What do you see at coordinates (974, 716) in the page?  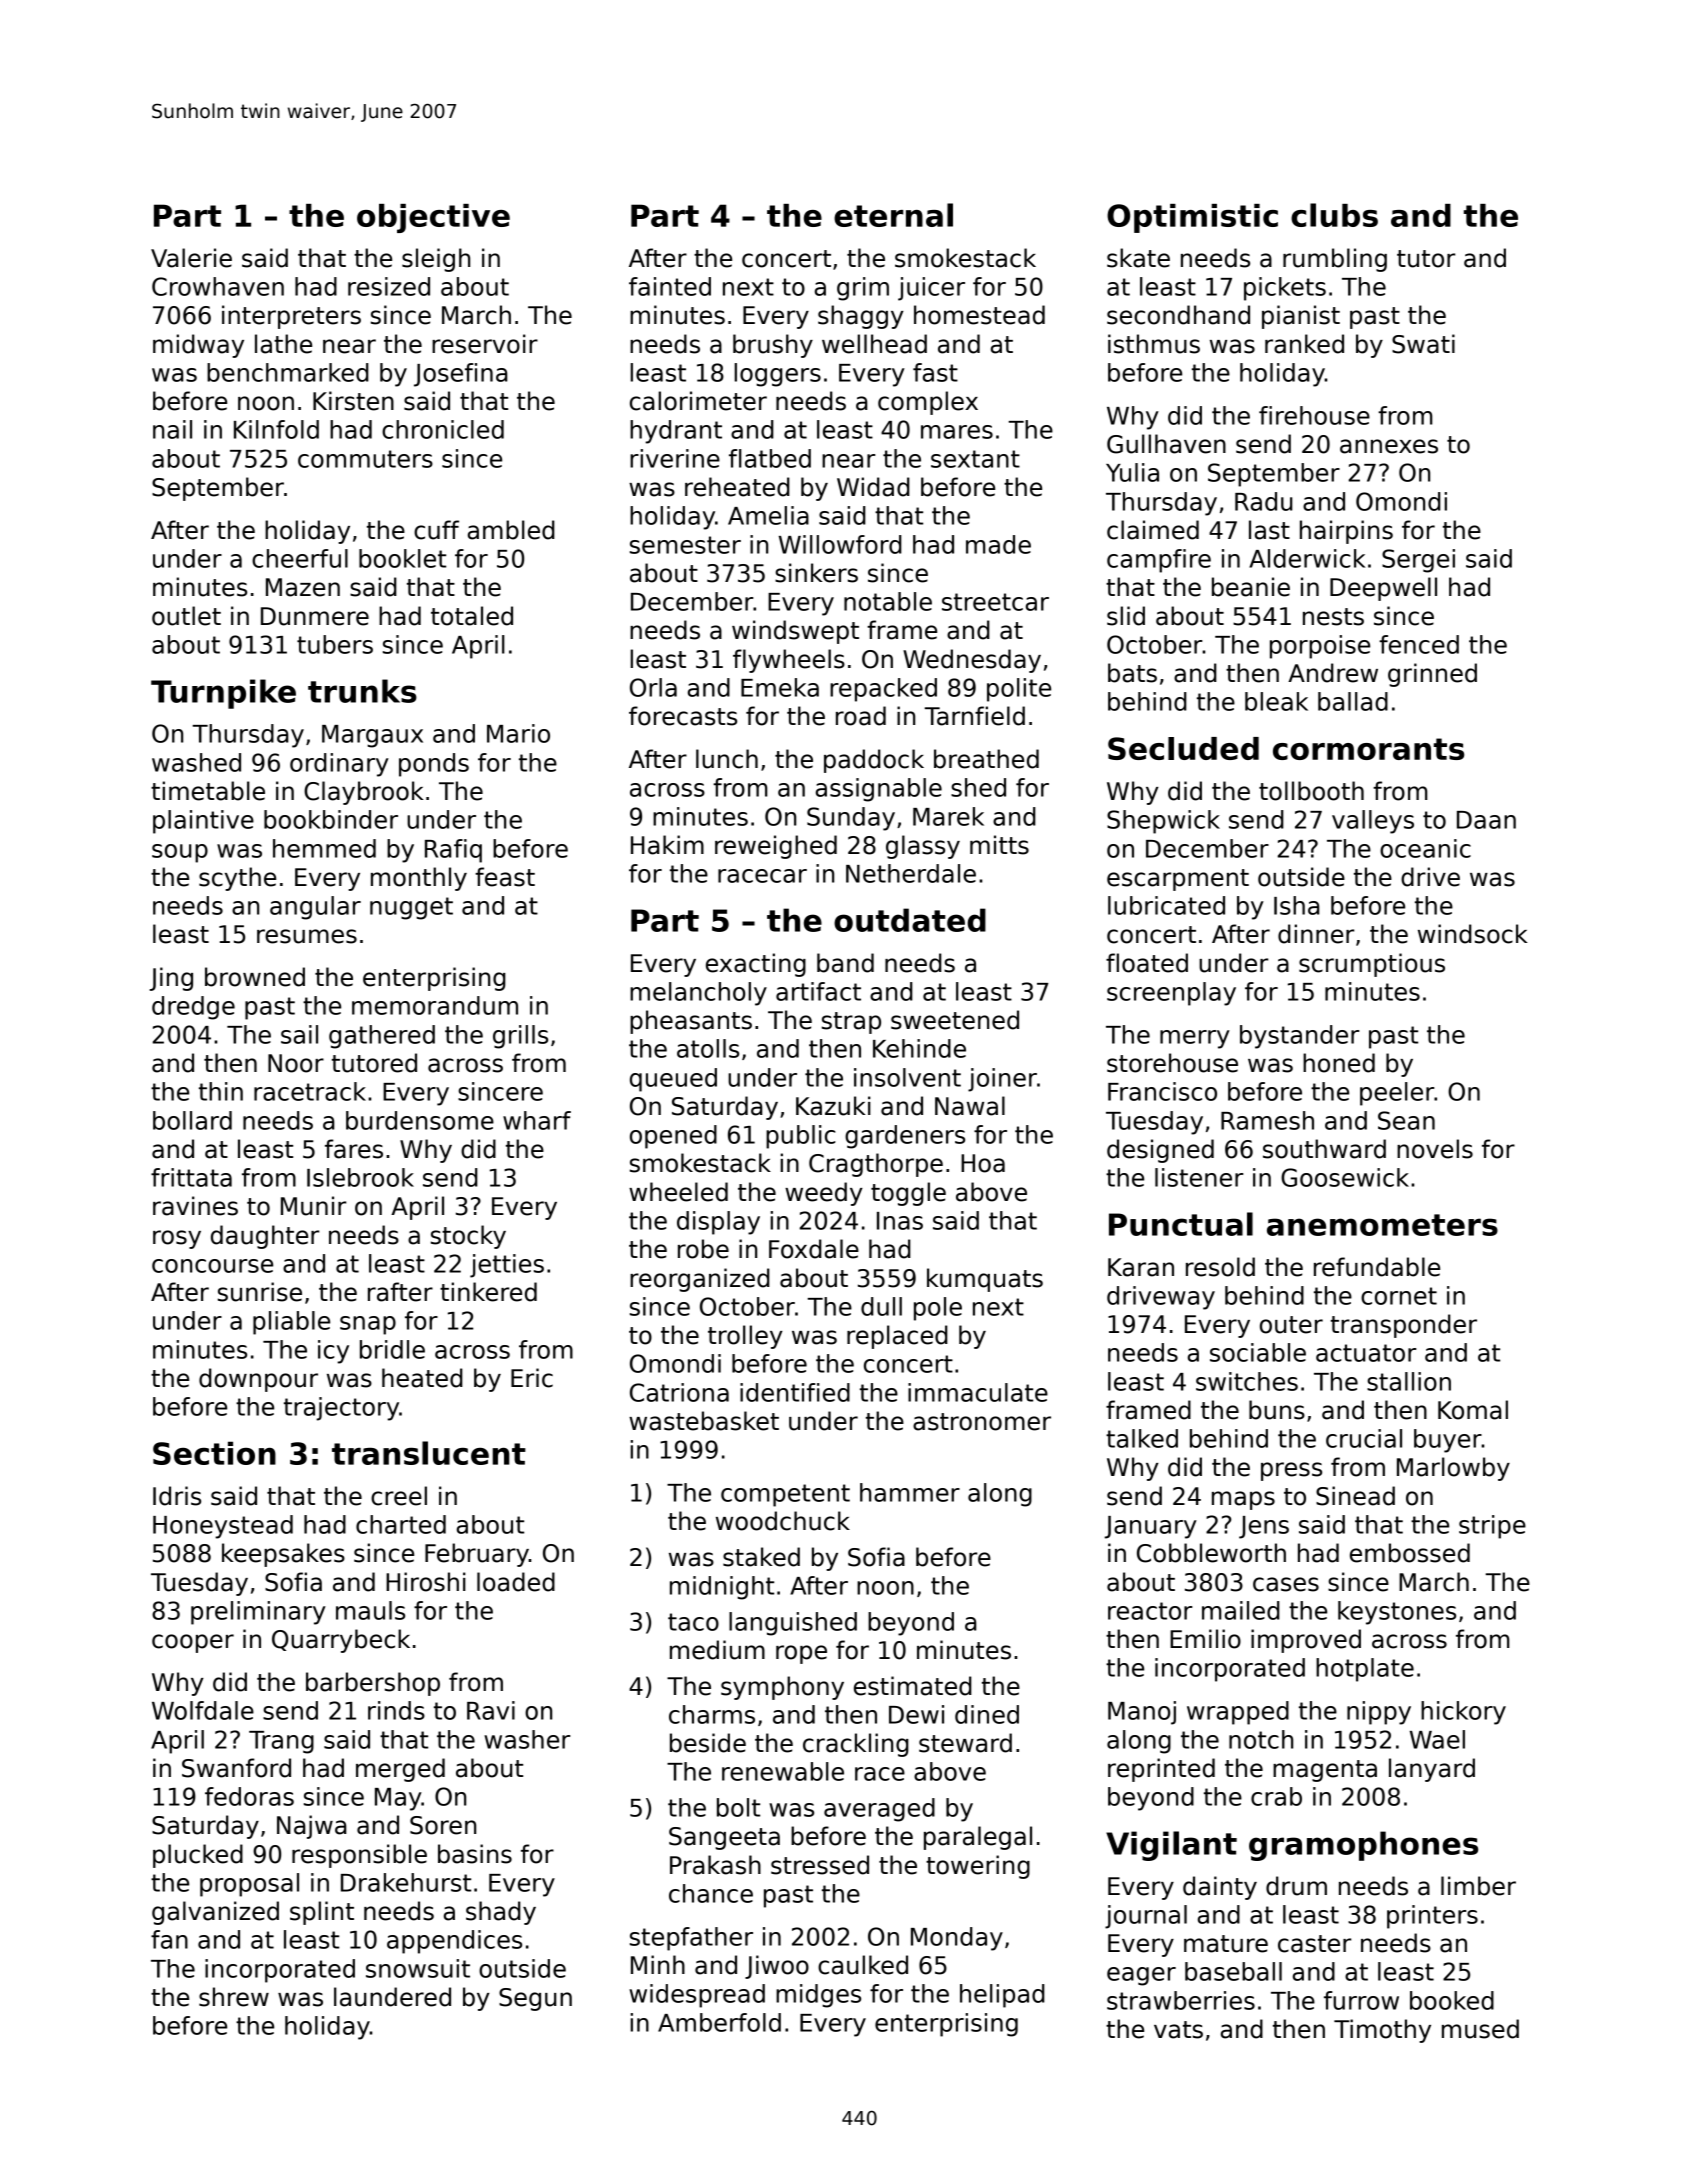 I see `Tarnfield` at bounding box center [974, 716].
